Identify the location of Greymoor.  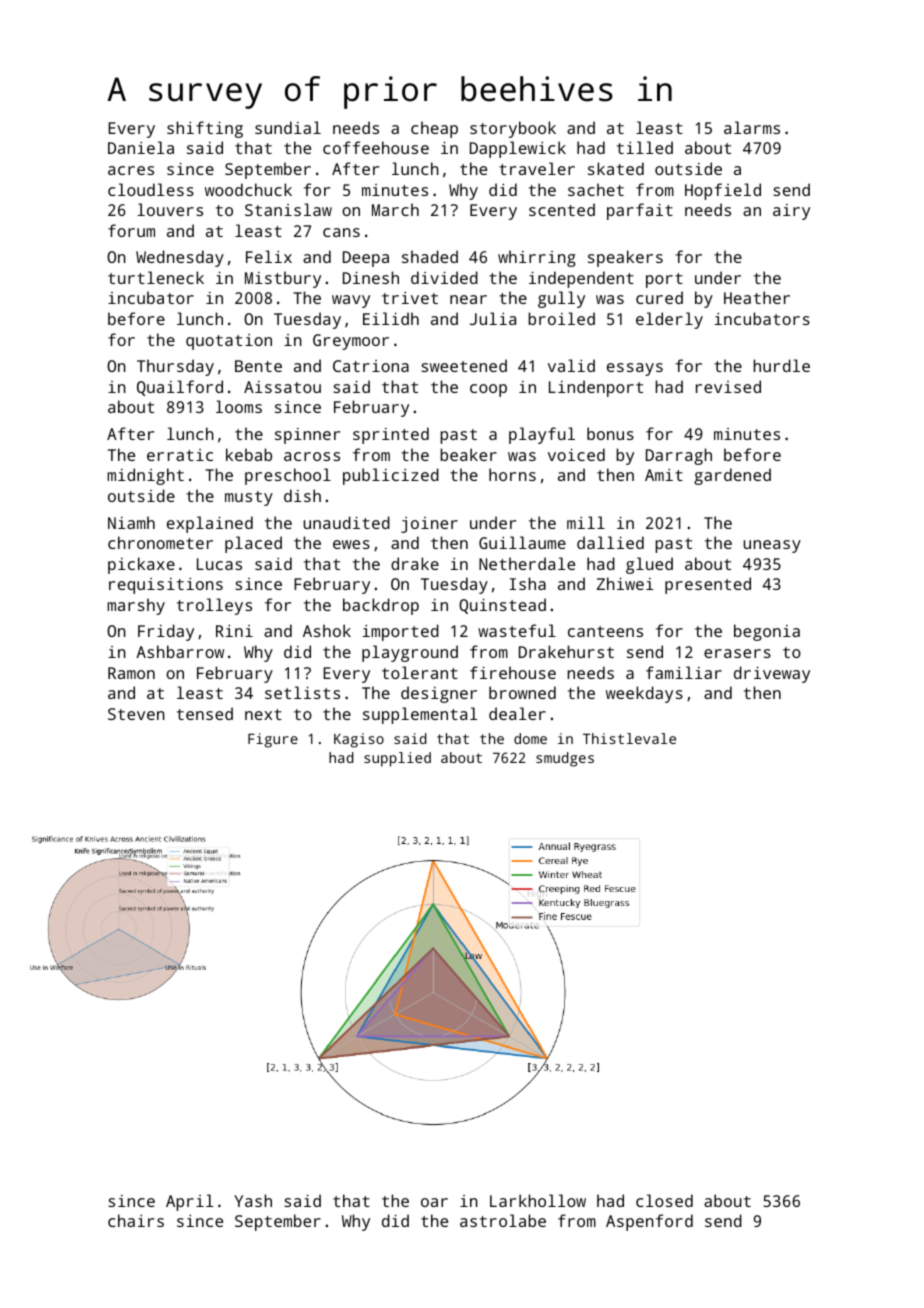
(351, 342).
